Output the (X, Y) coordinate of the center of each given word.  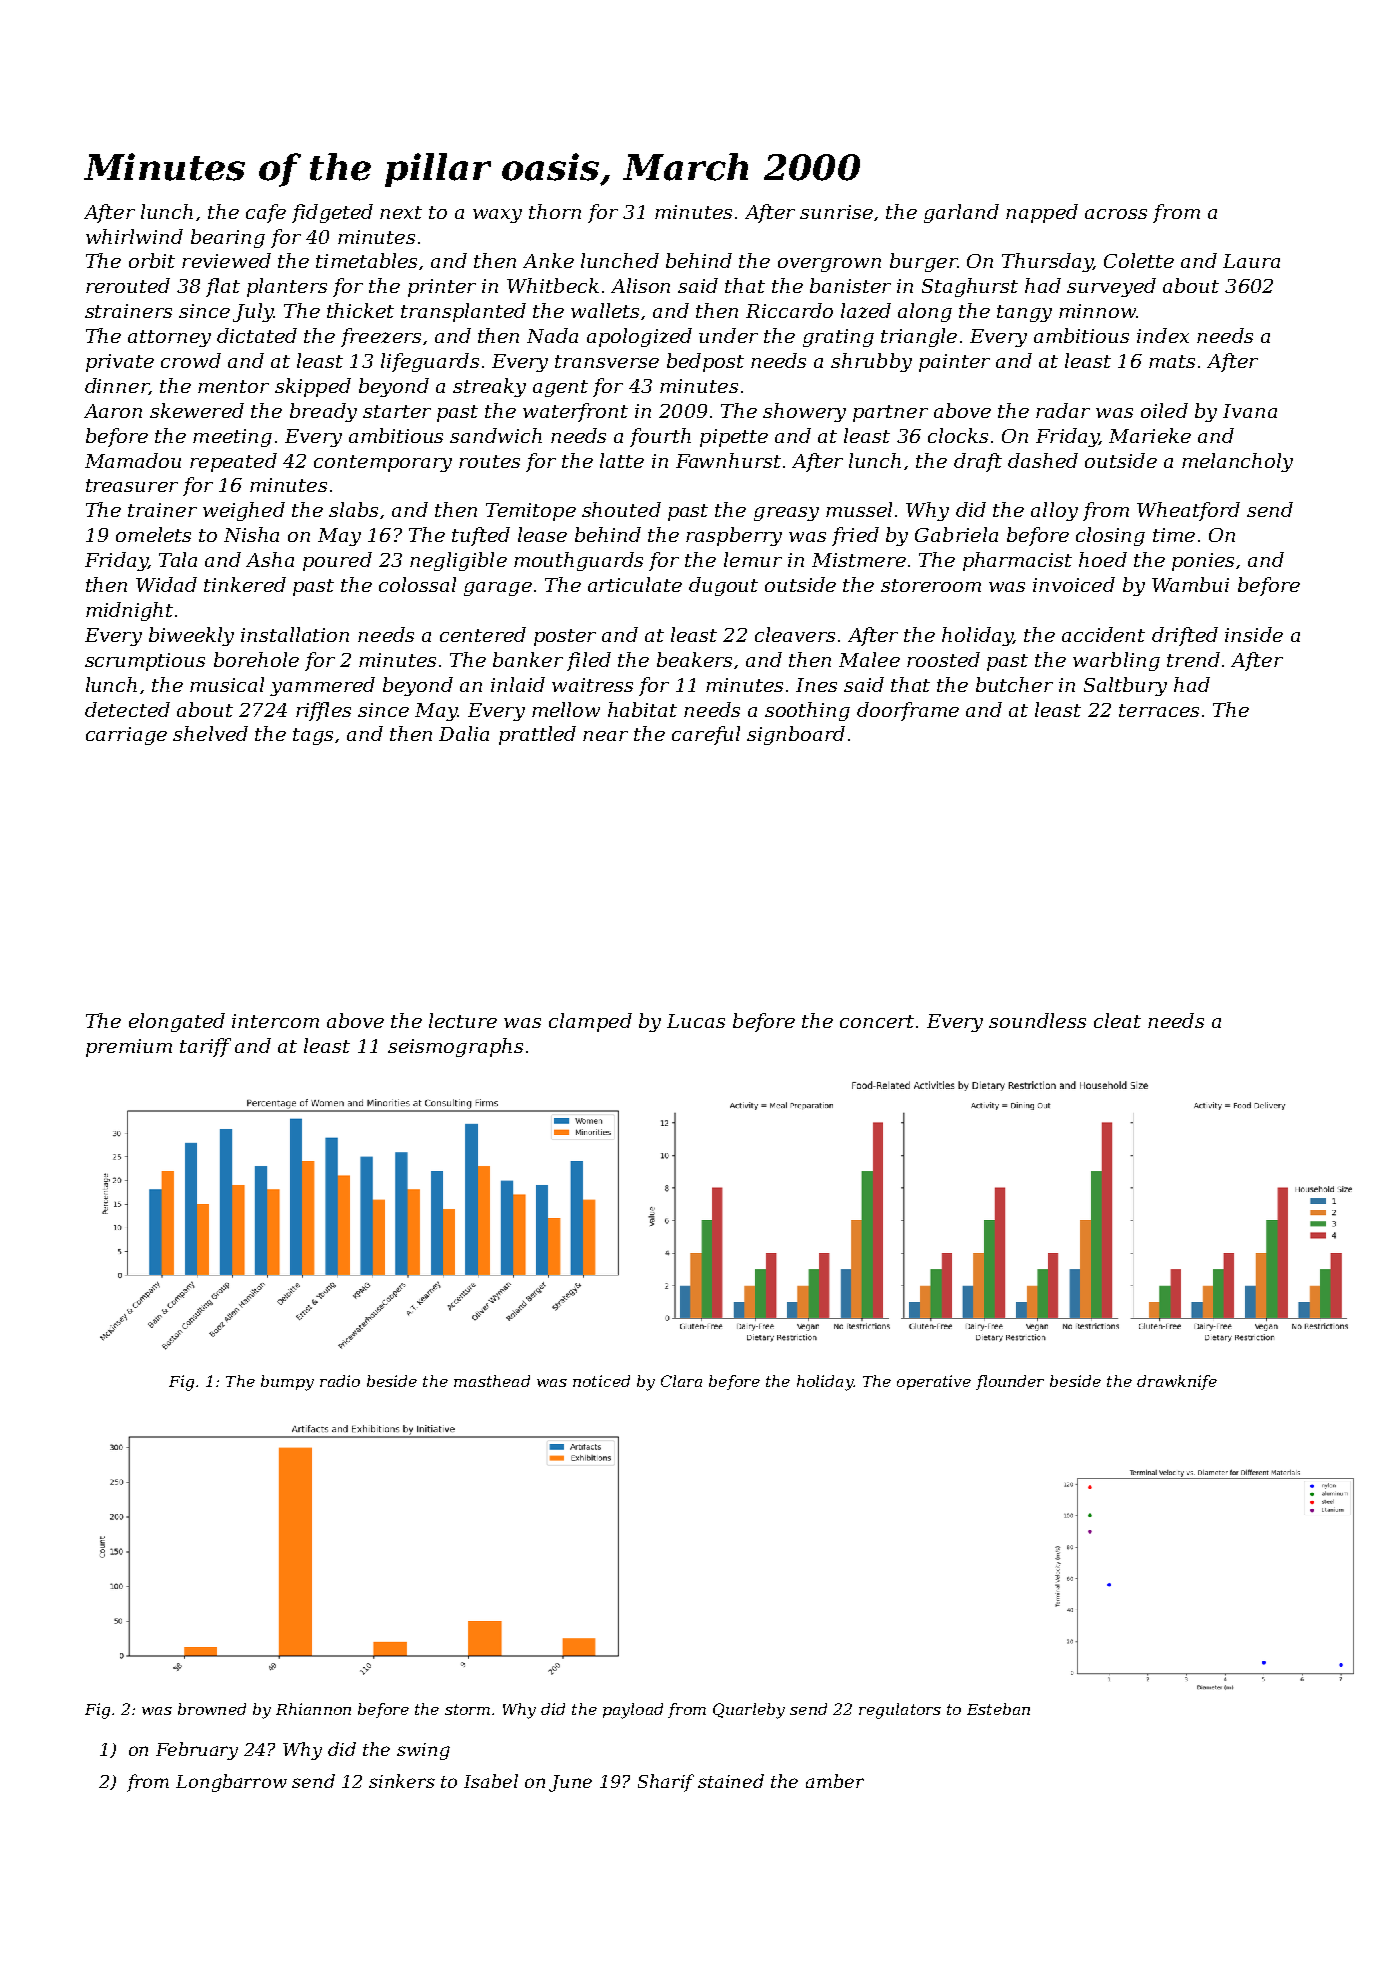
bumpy (287, 1383)
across (1116, 214)
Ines (816, 685)
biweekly (191, 636)
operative (934, 1382)
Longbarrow (231, 1783)
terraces (1159, 710)
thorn (555, 211)
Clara (681, 1381)
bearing (228, 238)
